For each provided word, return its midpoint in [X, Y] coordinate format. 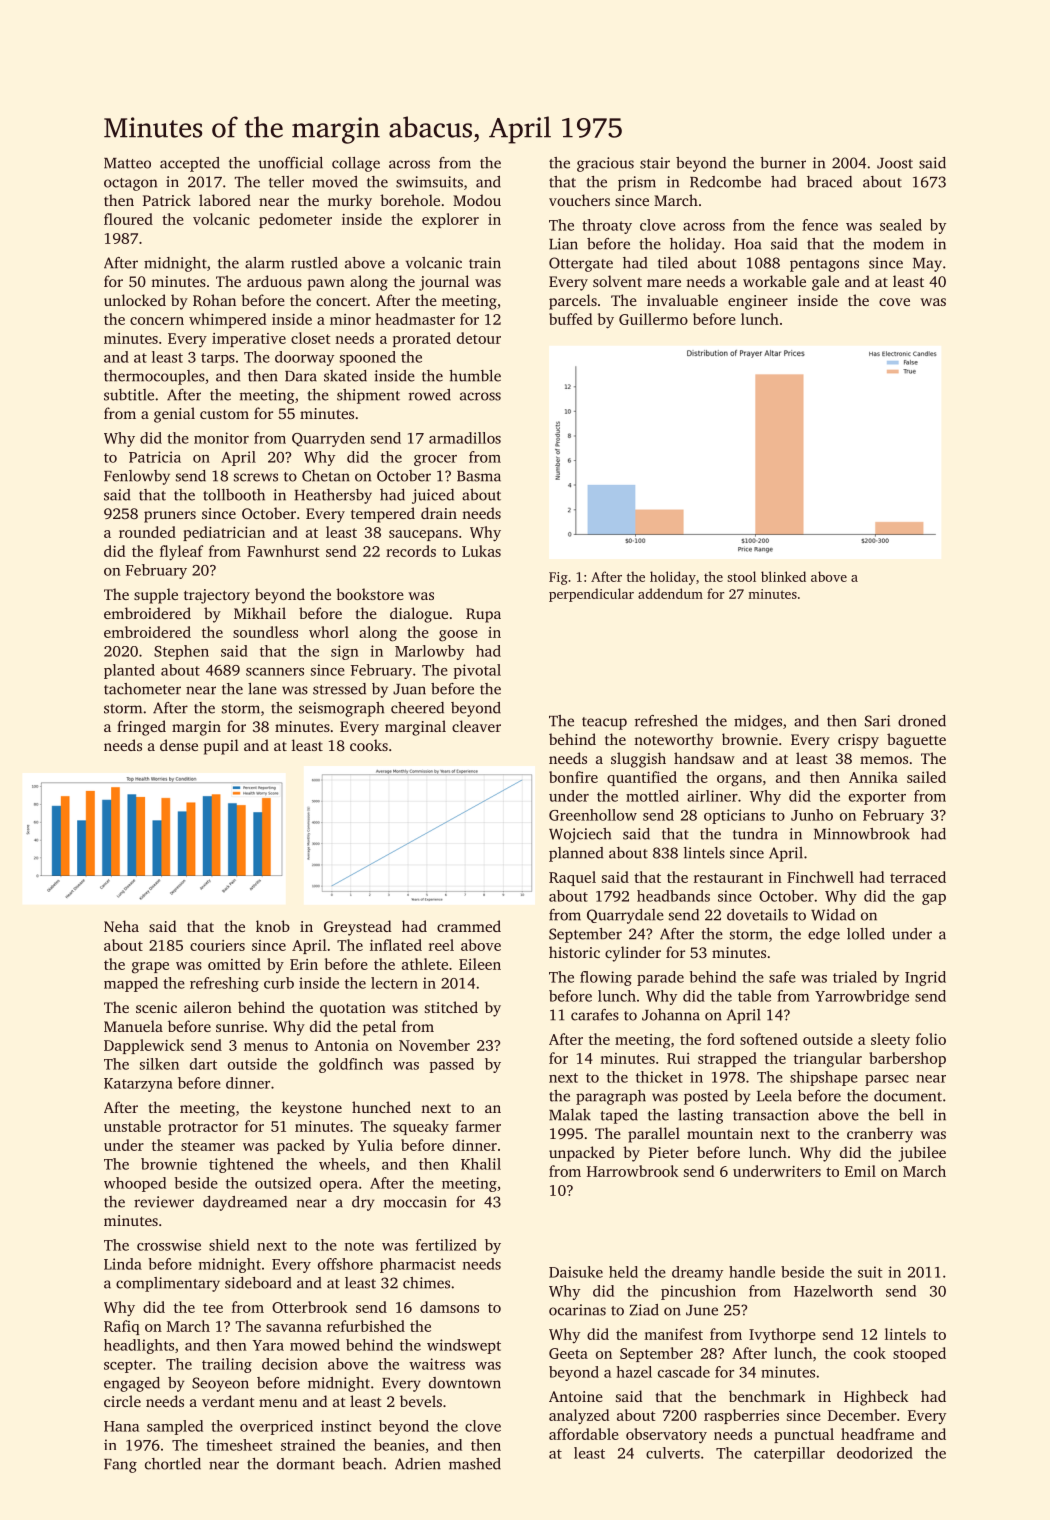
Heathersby [333, 496]
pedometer [295, 220]
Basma [479, 476]
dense [179, 745]
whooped [135, 1184]
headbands [673, 896]
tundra [755, 834]
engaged [132, 1384]
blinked [783, 576]
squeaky [421, 1127]
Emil [860, 1171]
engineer [758, 302]
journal [444, 283]
